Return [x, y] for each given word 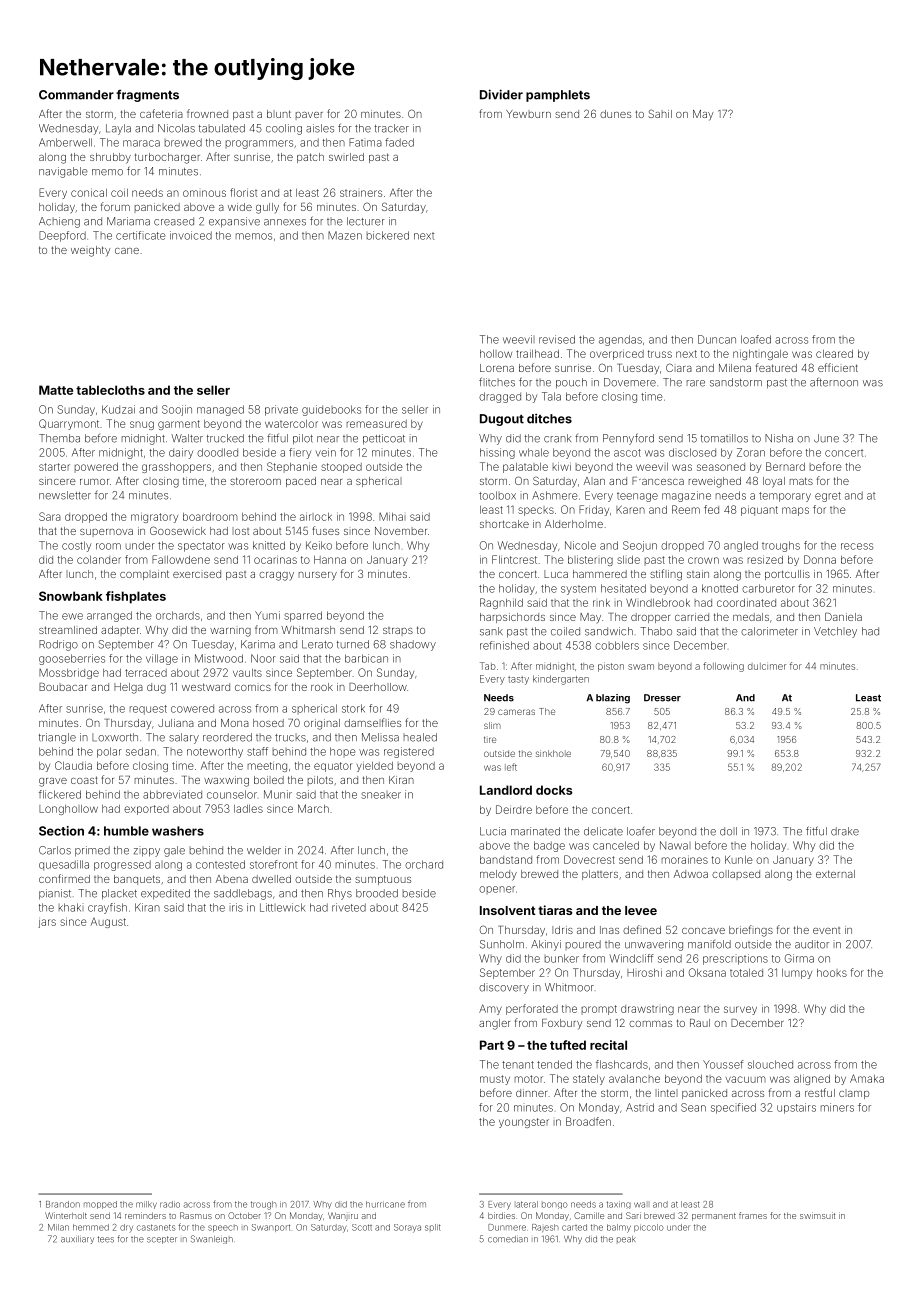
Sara [50, 516]
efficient [838, 367]
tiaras [555, 910]
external [835, 874]
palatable [525, 468]
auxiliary [77, 1240]
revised [557, 339]
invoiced [191, 235]
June [826, 438]
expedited [165, 894]
